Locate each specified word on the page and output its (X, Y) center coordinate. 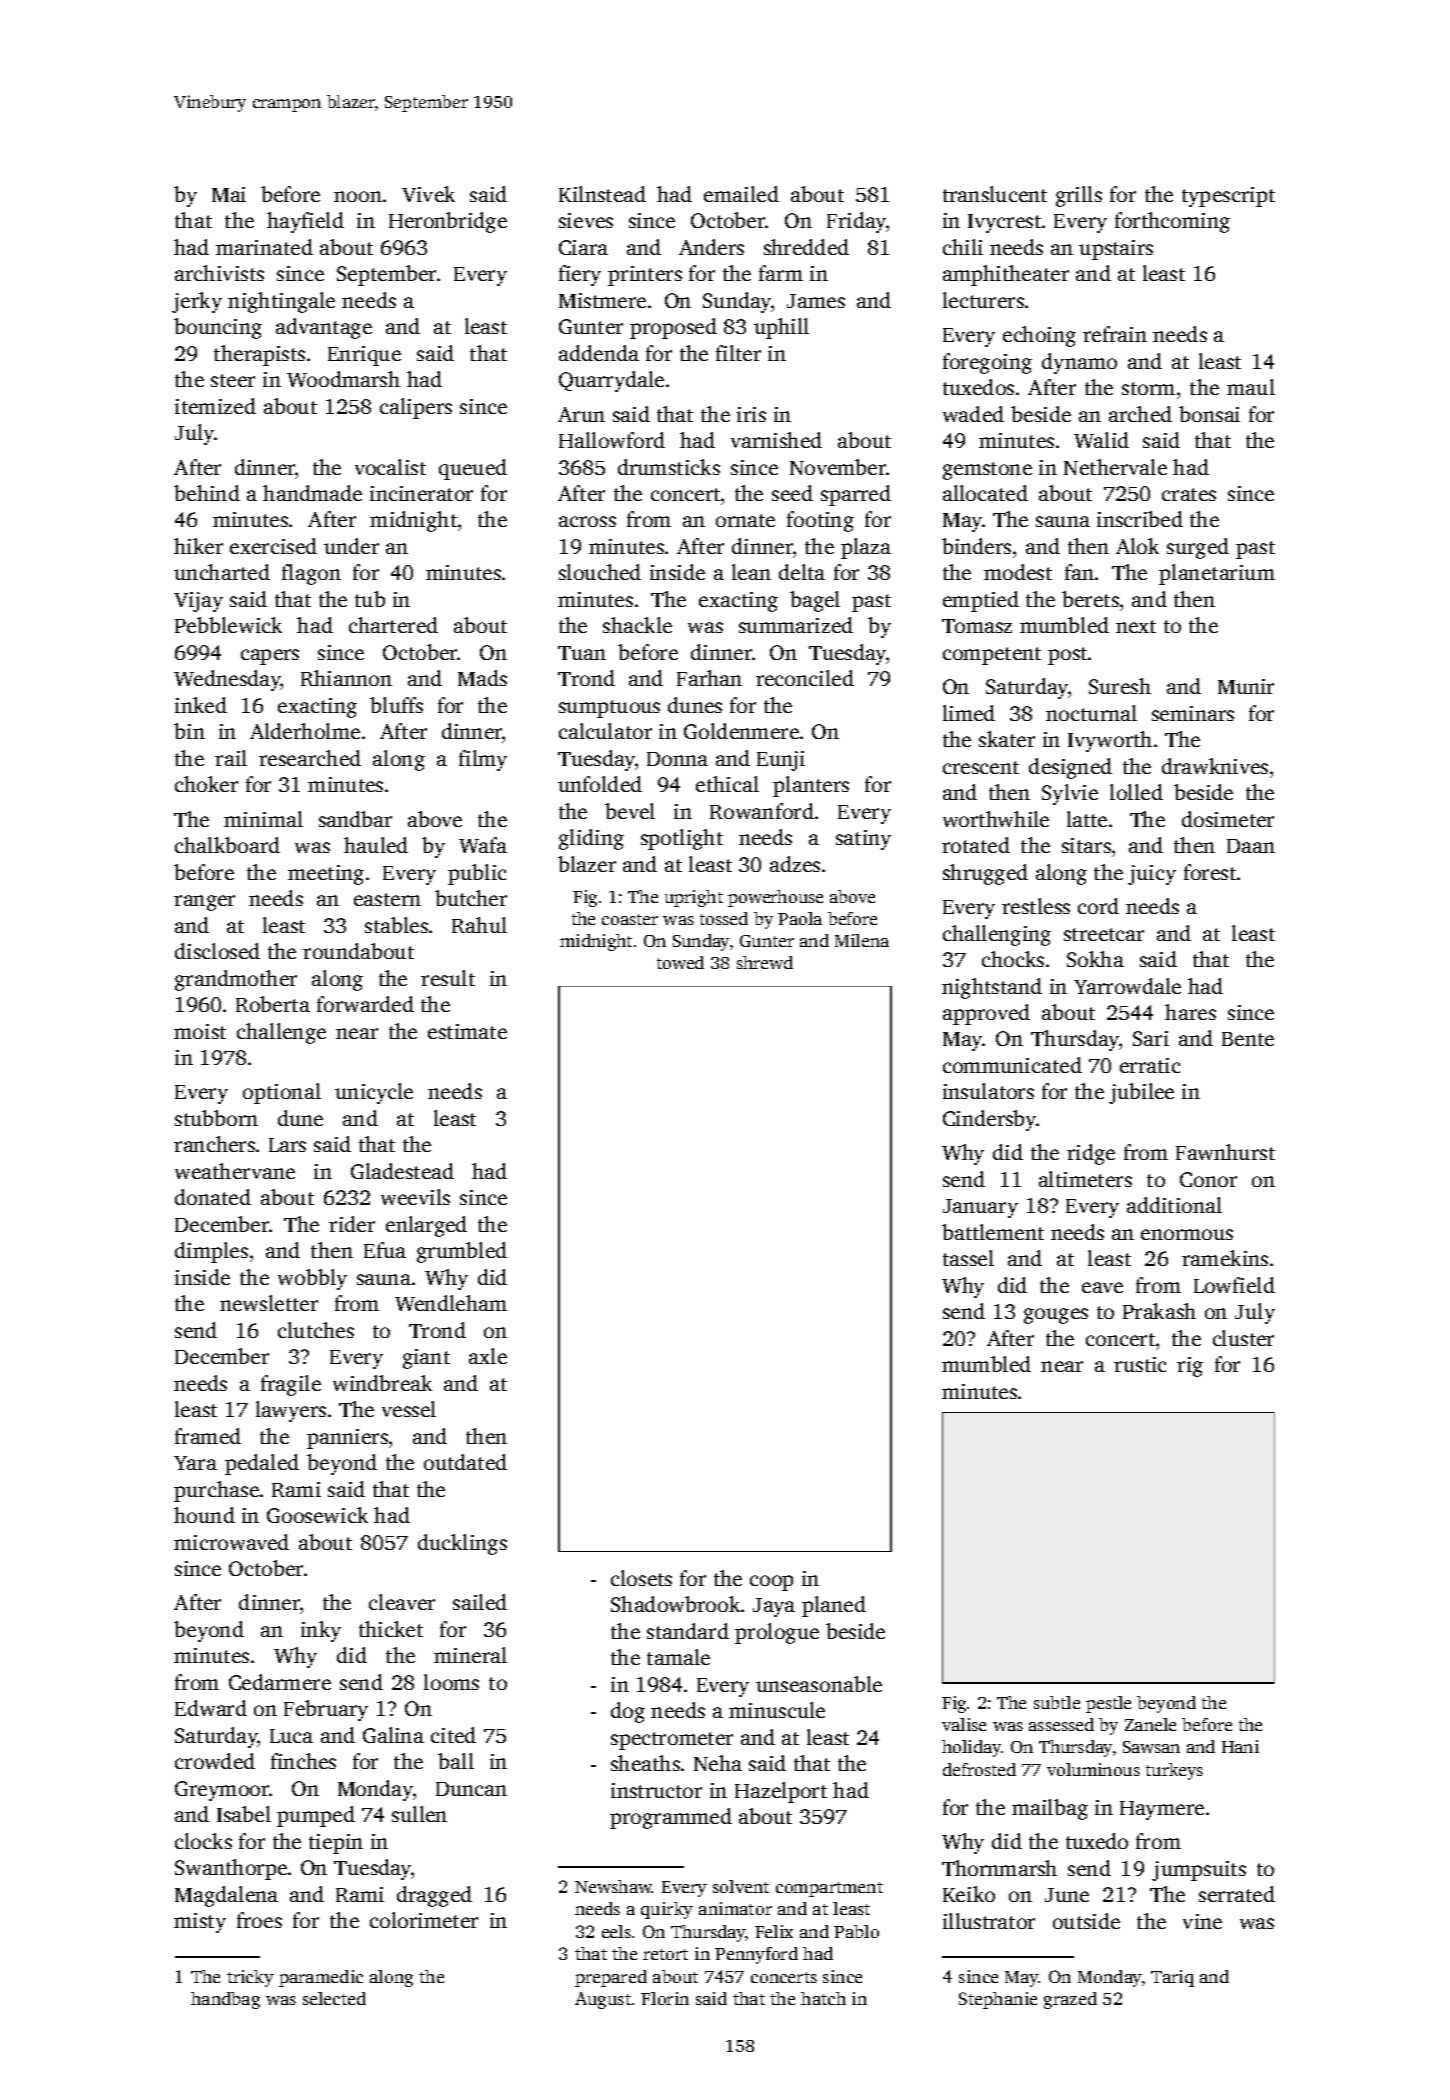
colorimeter (424, 1920)
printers (645, 276)
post (1068, 656)
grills (1079, 196)
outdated (465, 1462)
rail (231, 758)
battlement (993, 1232)
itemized (215, 406)
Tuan (582, 653)
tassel (968, 1258)
